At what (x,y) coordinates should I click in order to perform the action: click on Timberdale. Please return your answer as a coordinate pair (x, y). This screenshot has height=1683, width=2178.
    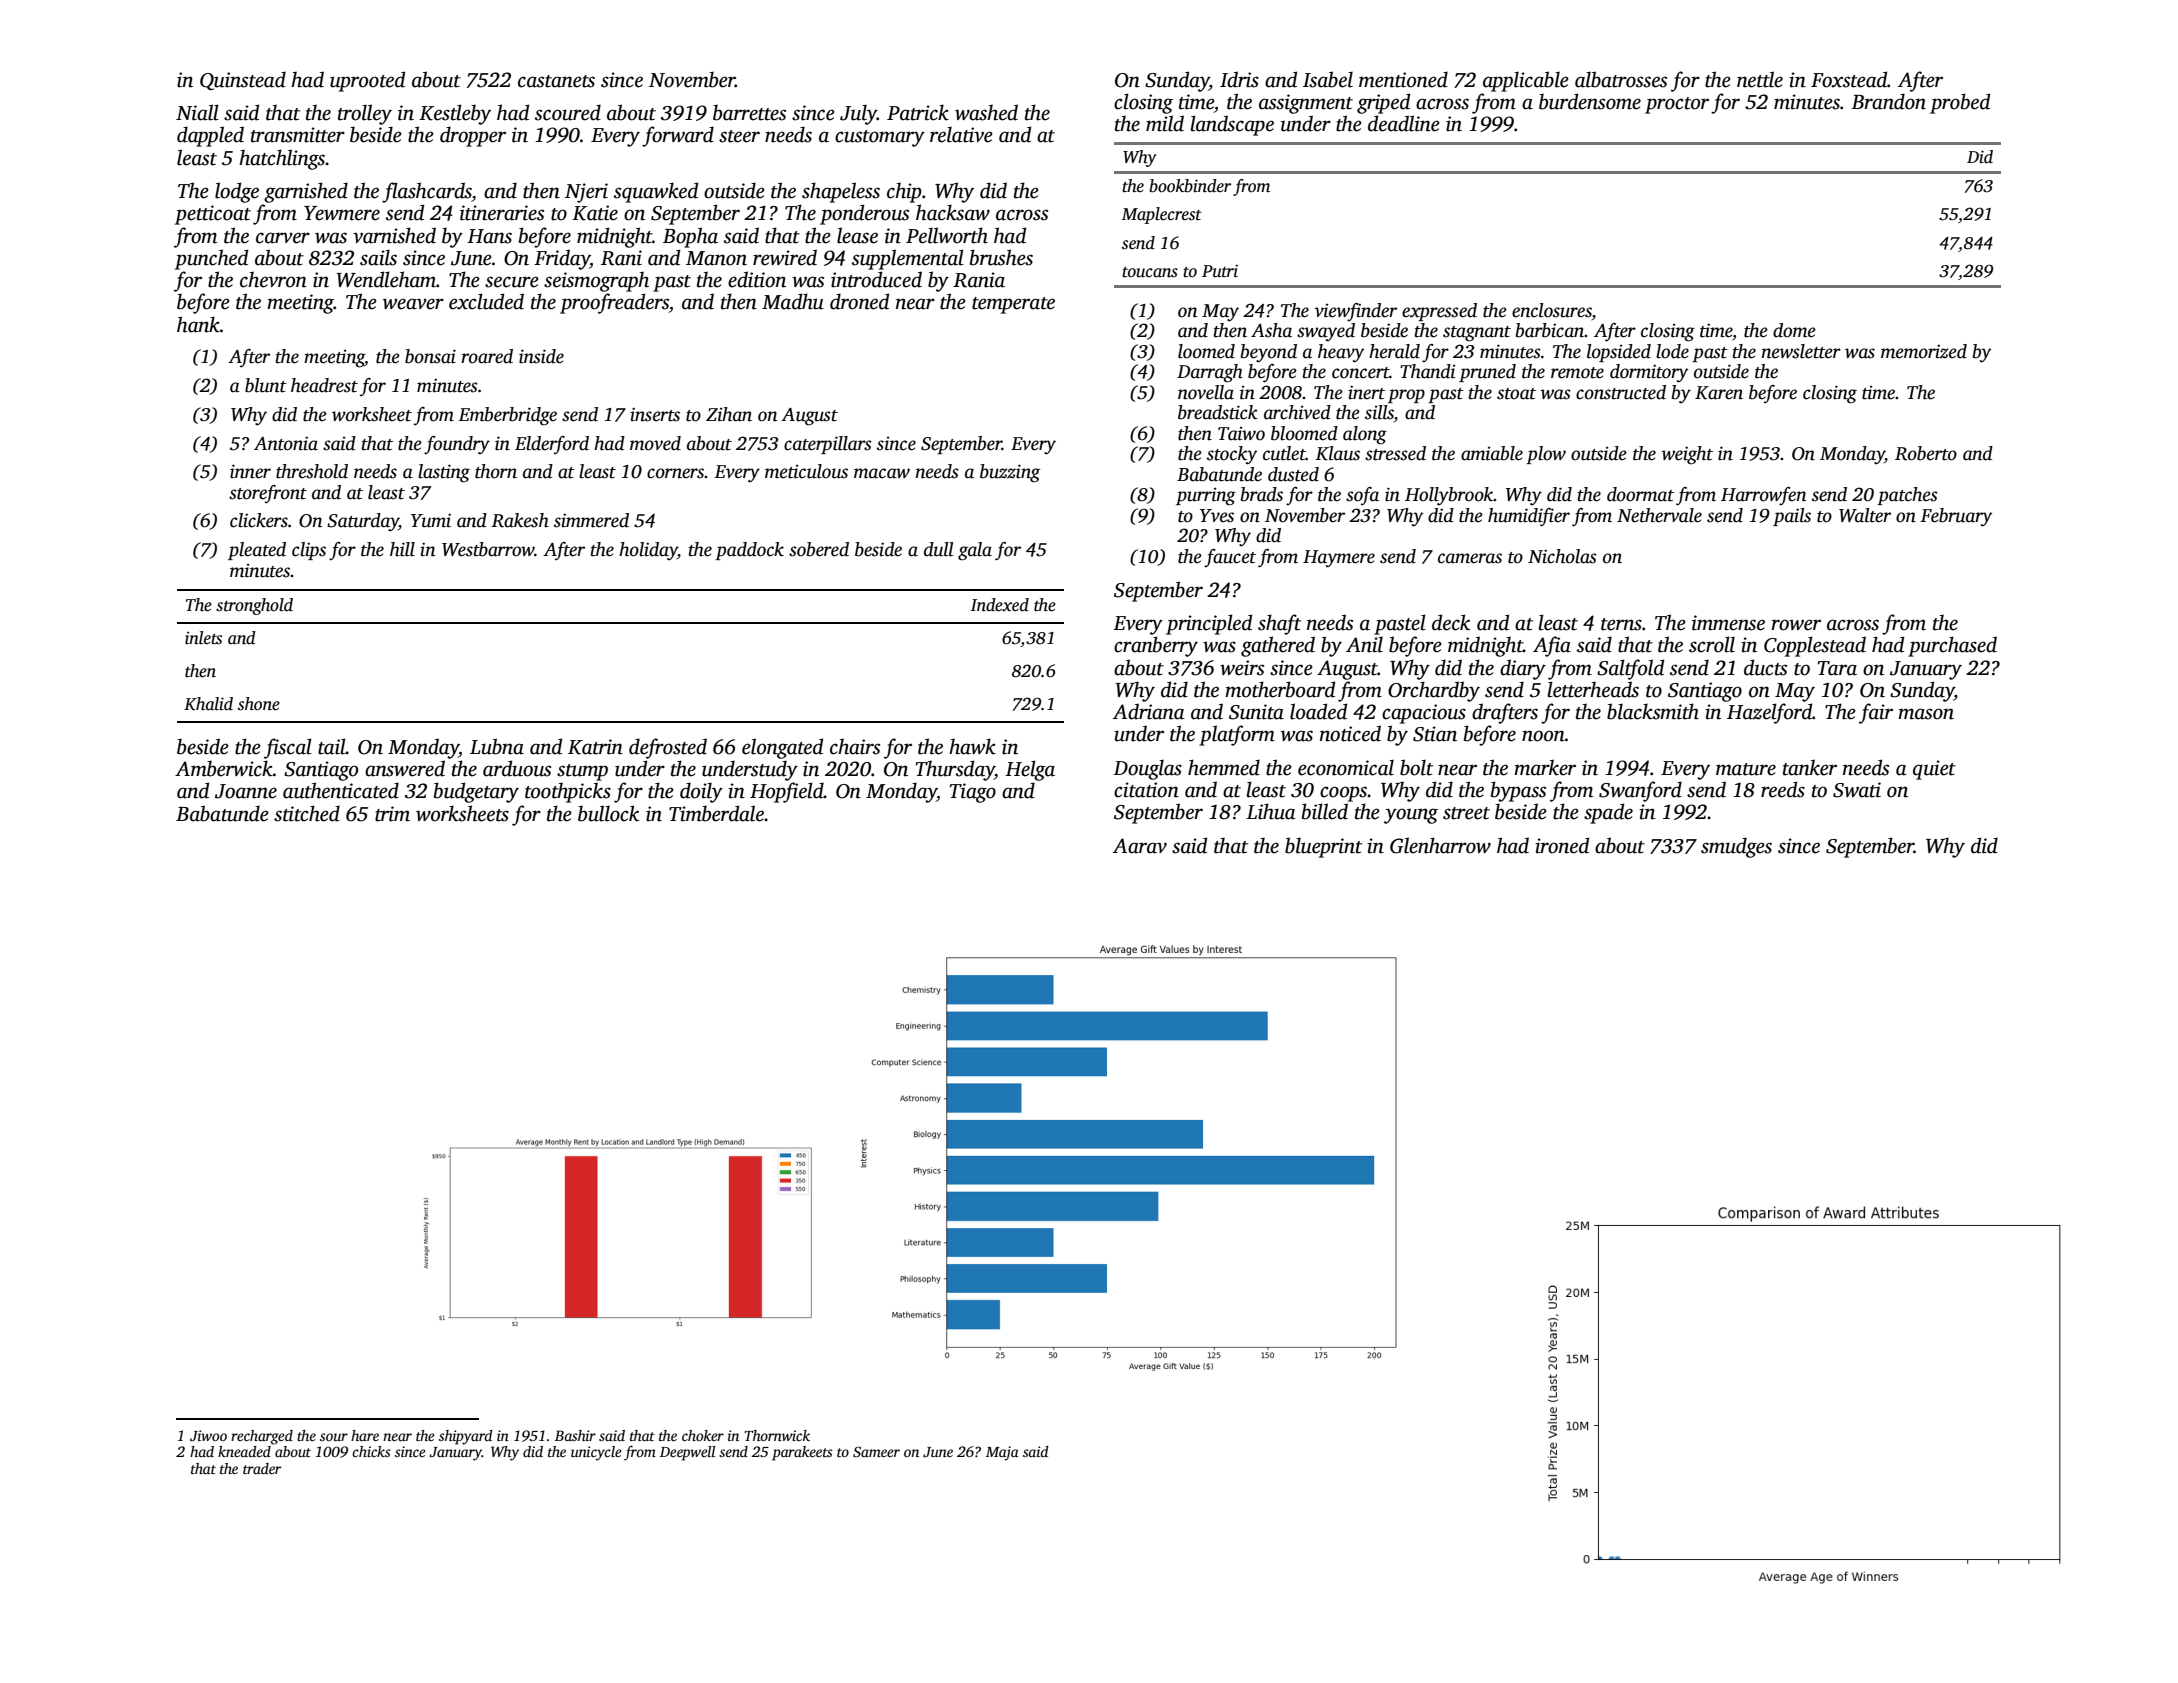
    Looking at the image, I should click on (716, 813).
